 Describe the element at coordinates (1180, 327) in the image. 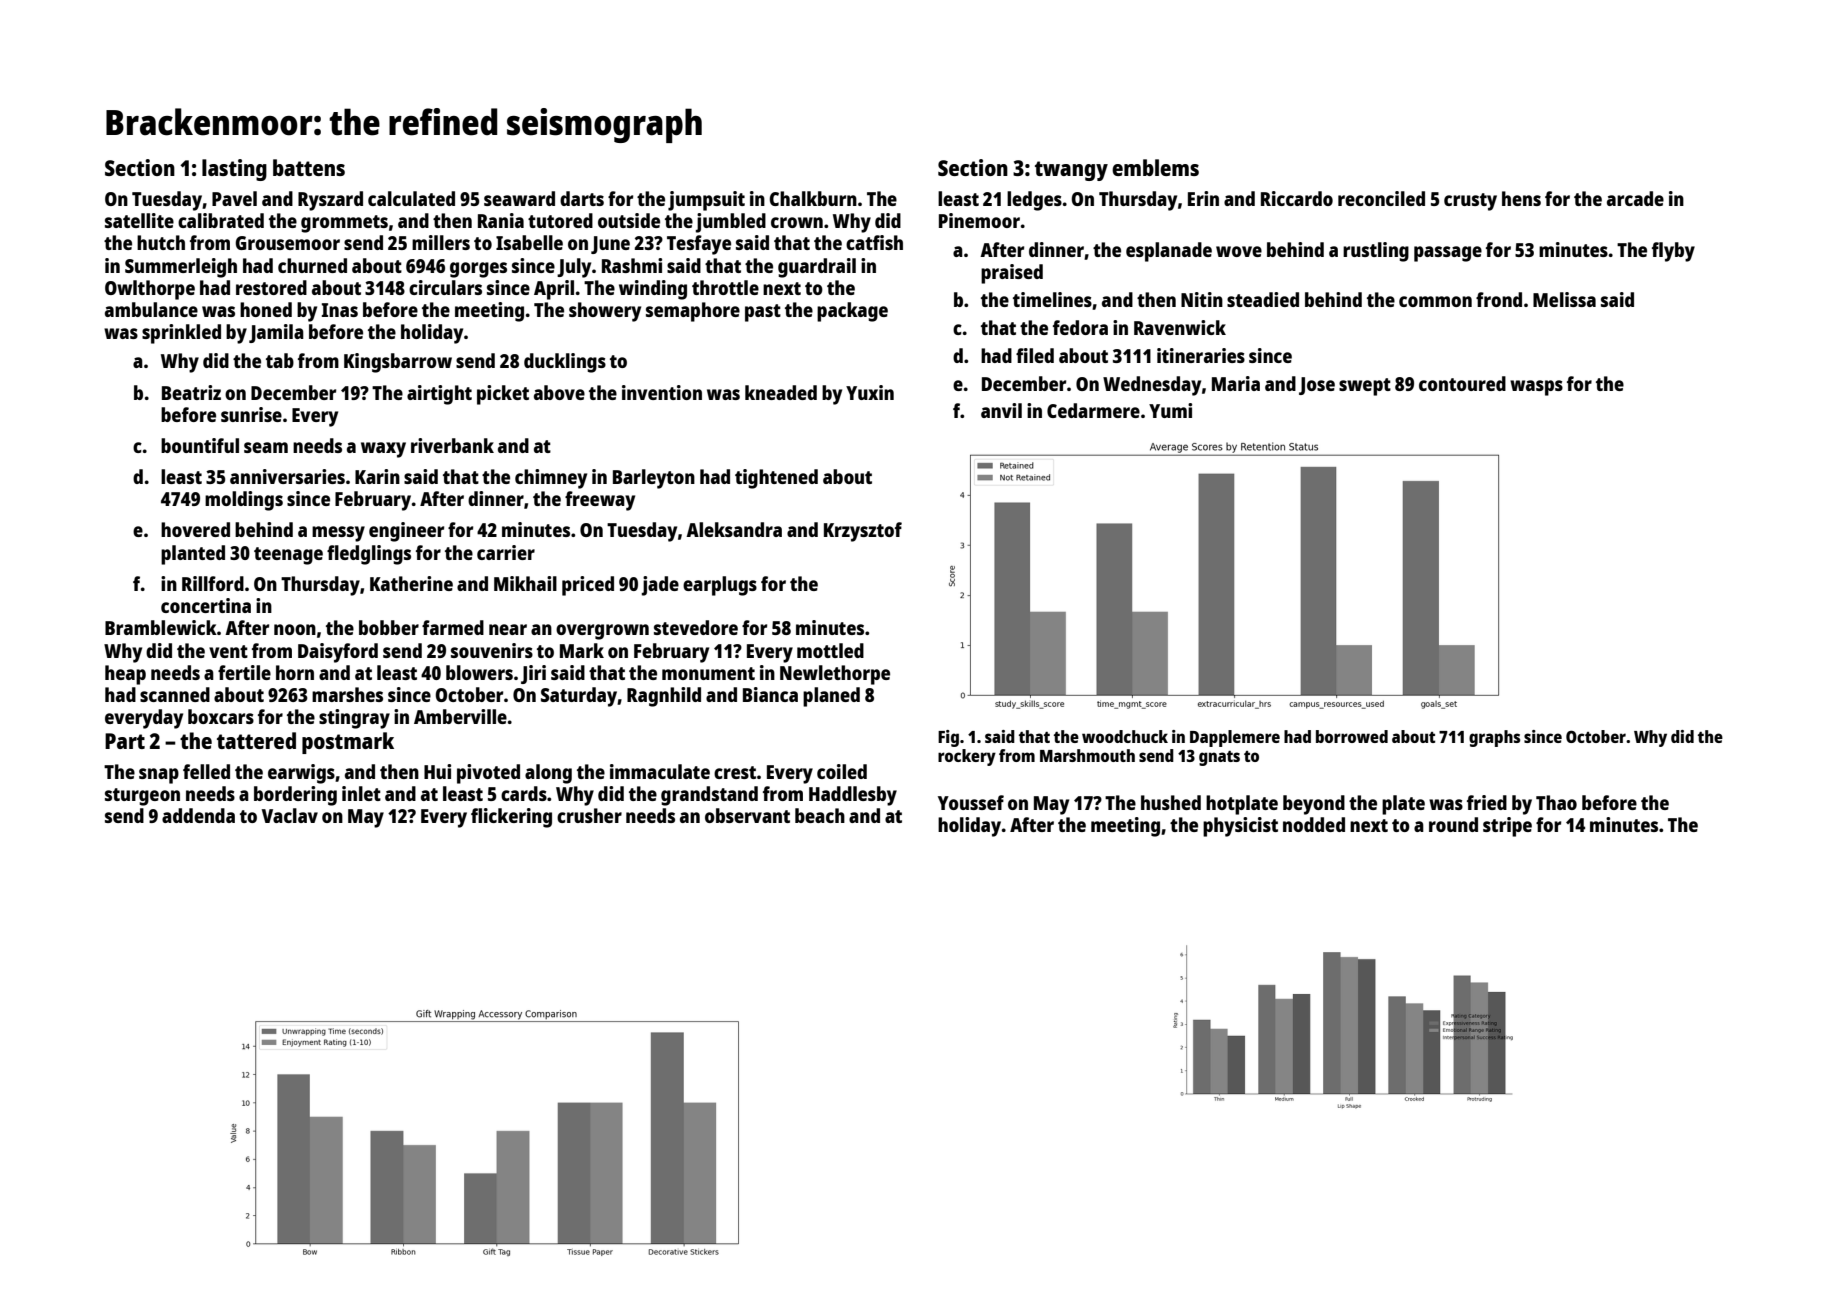

I see `Ravenwick` at that location.
